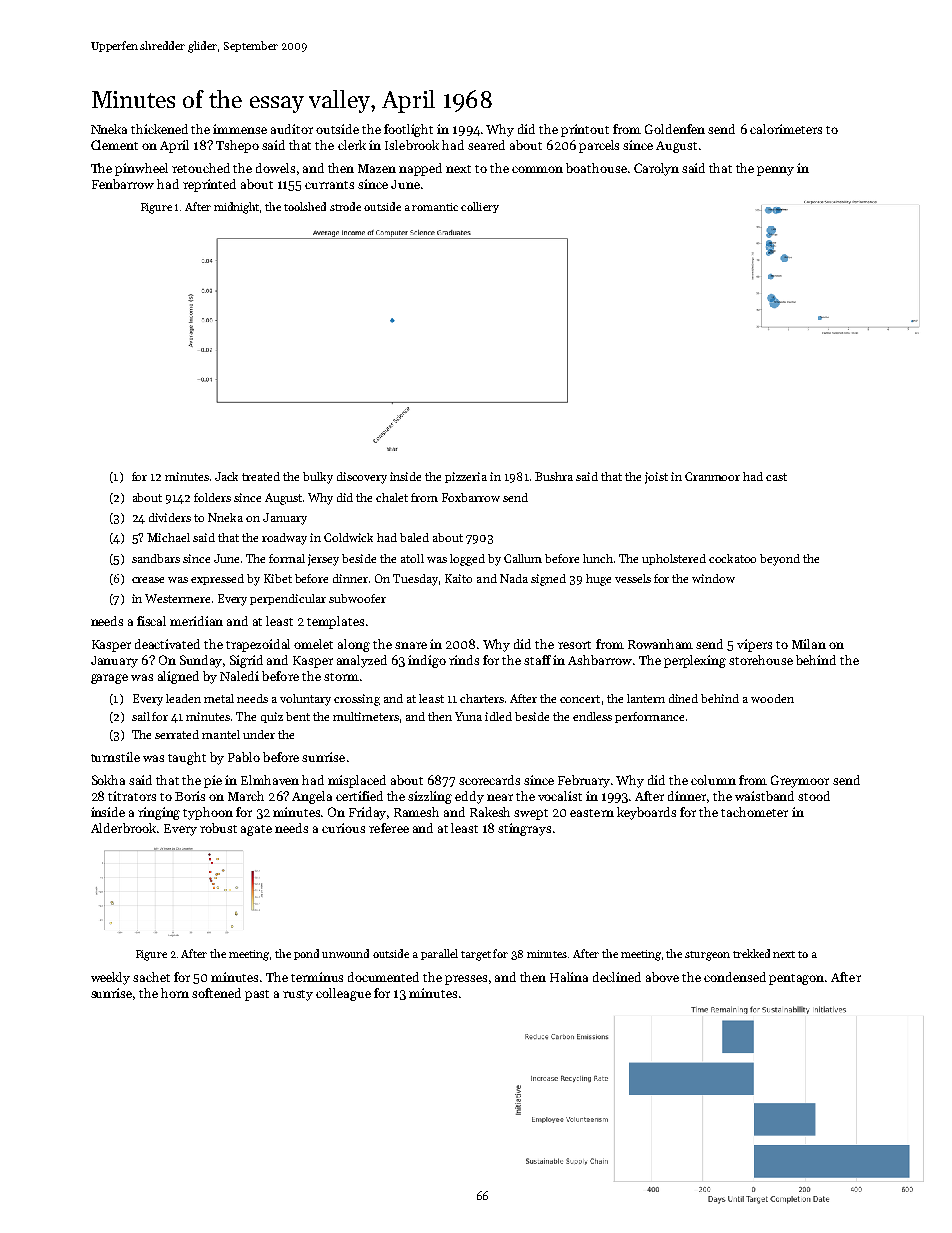 This screenshot has height=1233, width=952. What do you see at coordinates (712, 476) in the screenshot?
I see `Cranmoor` at bounding box center [712, 476].
